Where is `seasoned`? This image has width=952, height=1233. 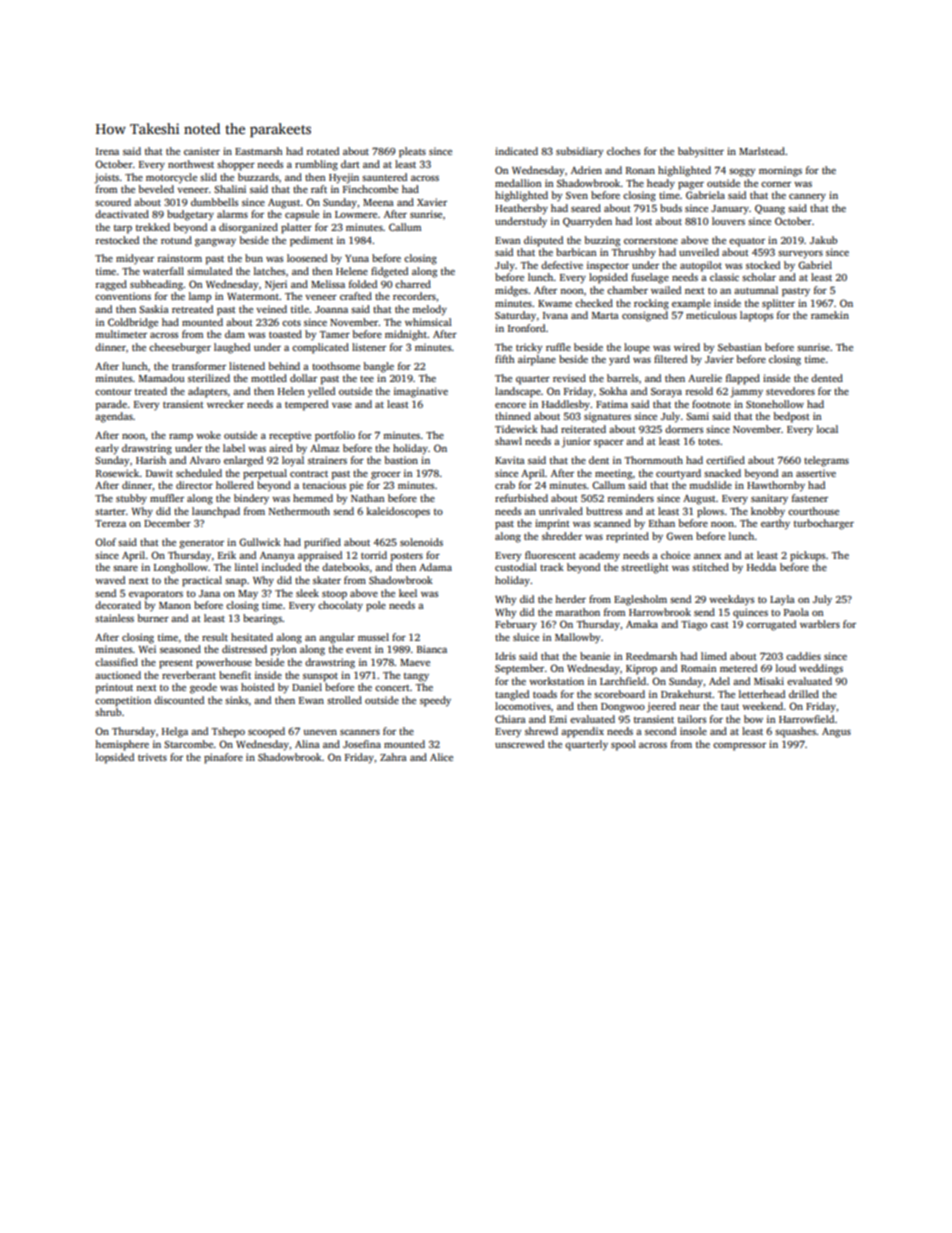 seasoned is located at coordinates (180, 649).
